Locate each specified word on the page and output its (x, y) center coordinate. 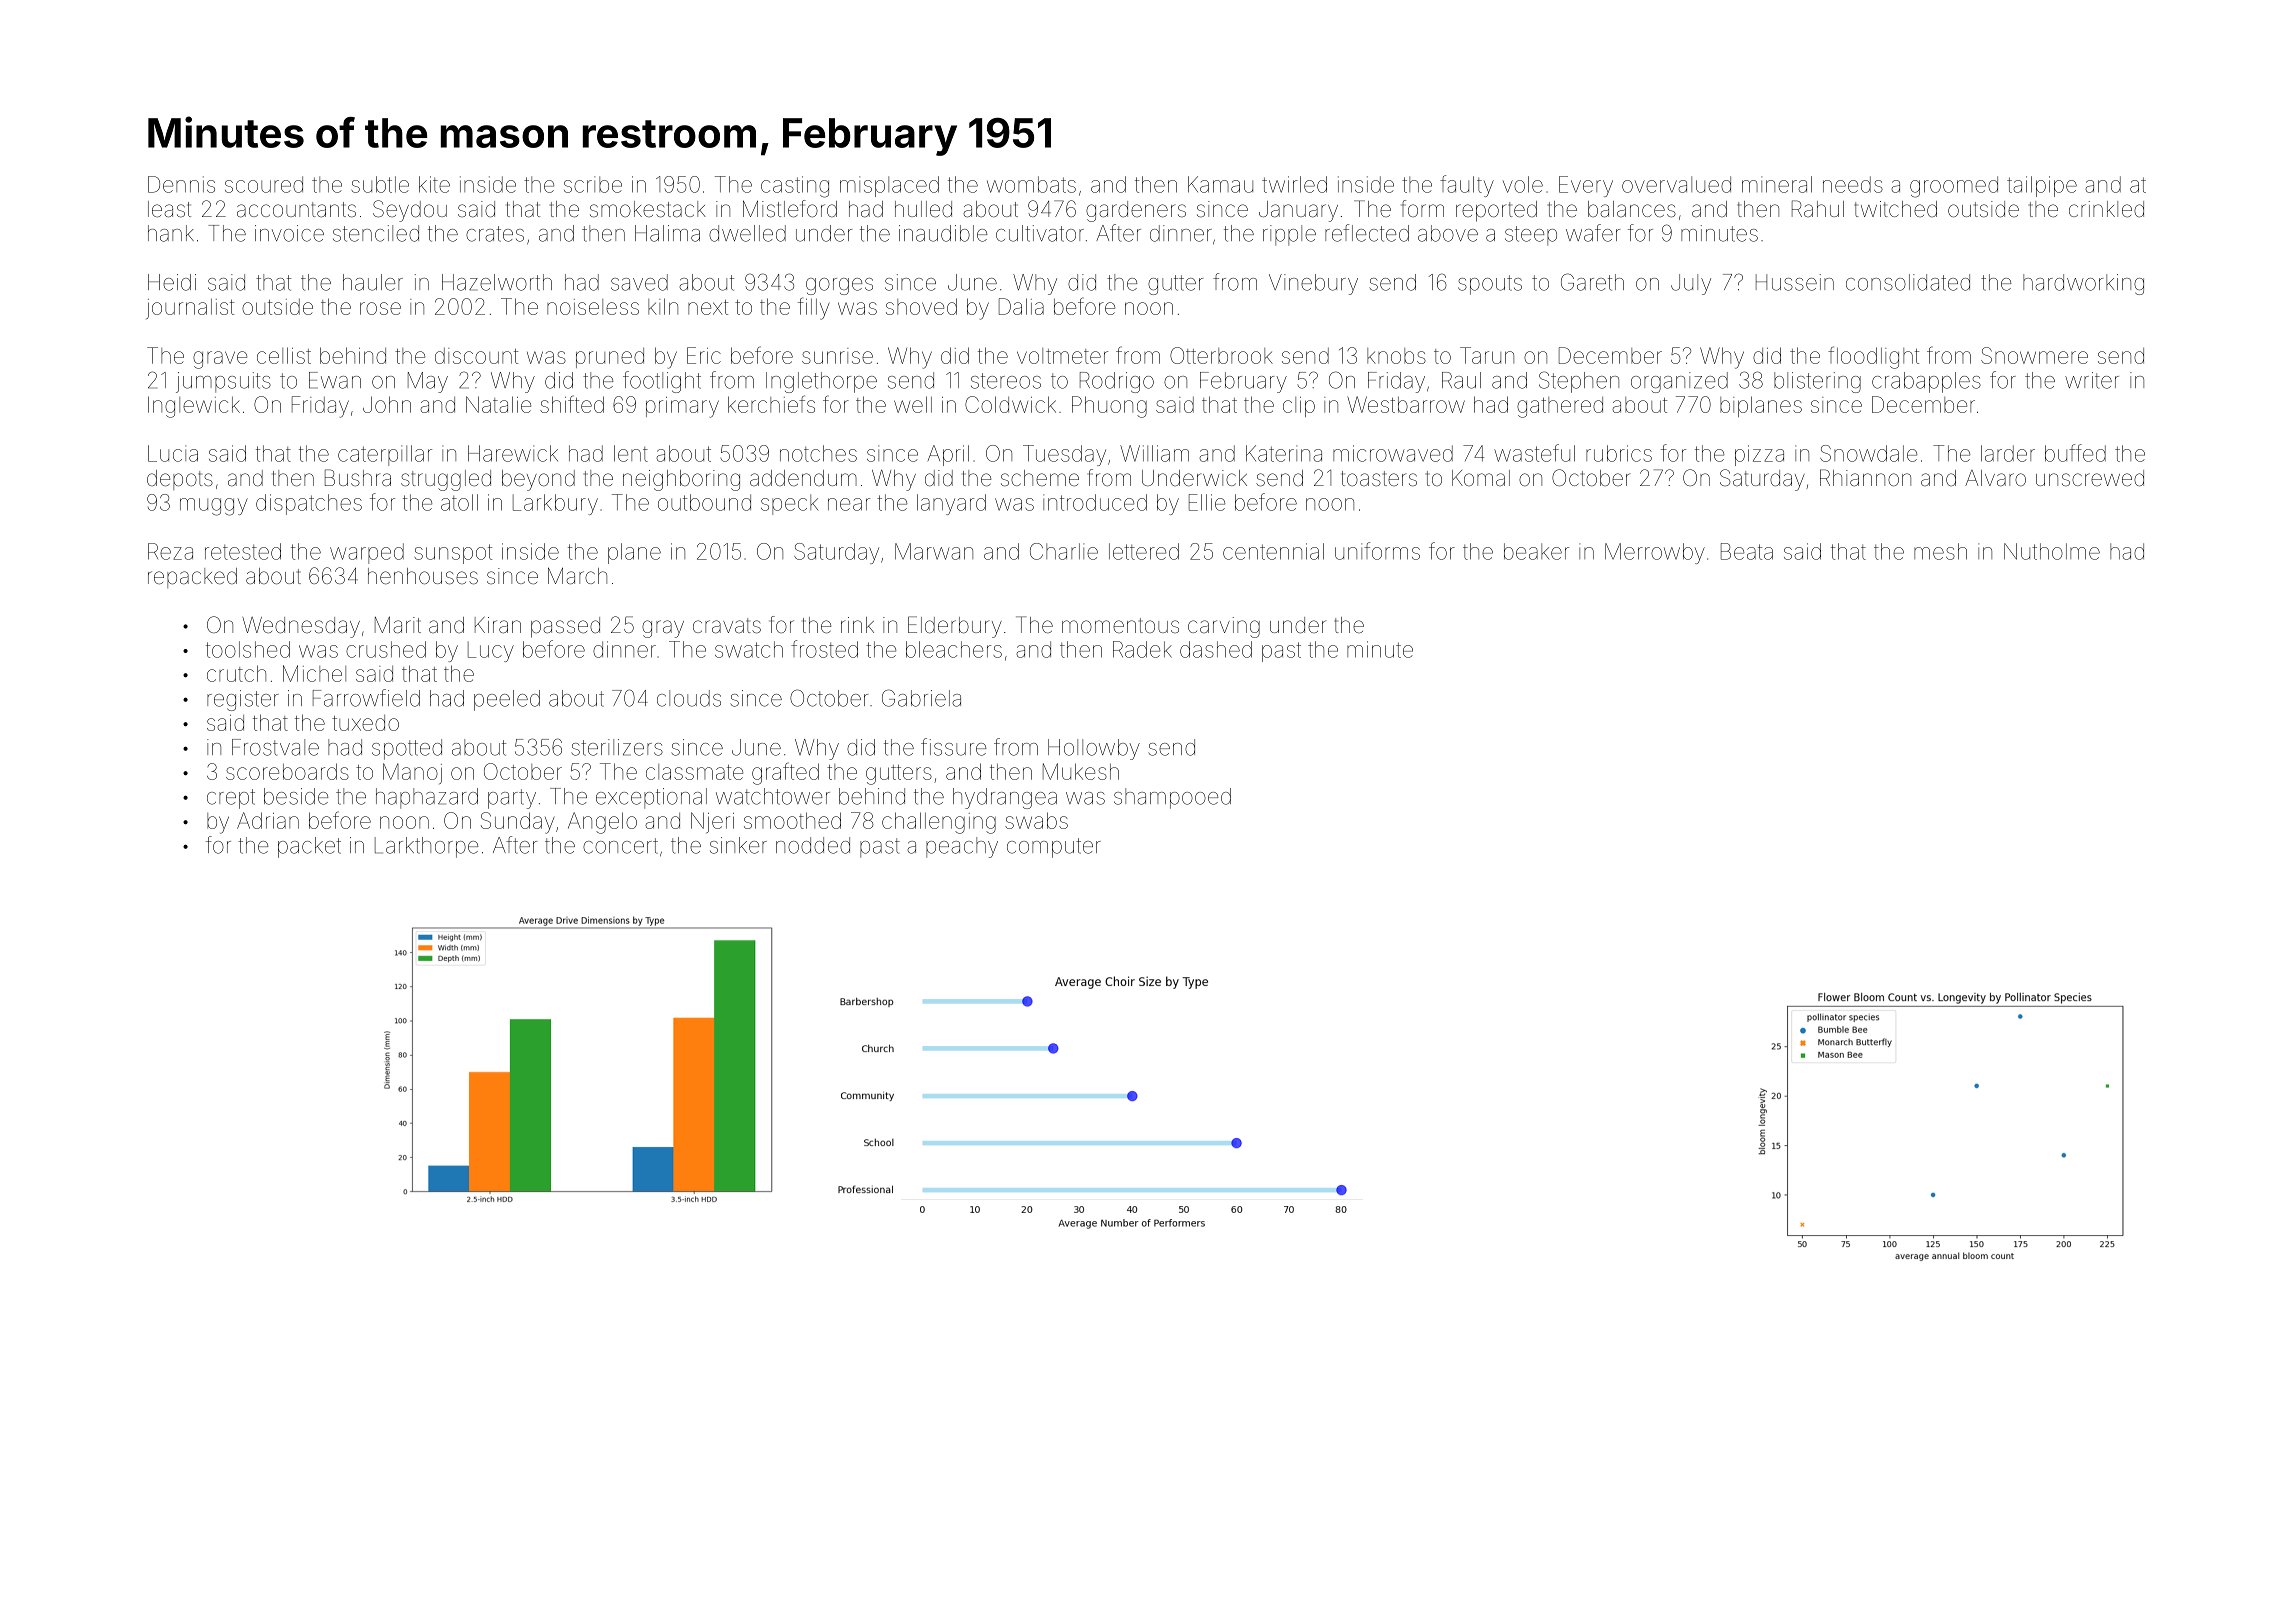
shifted (572, 404)
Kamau (1220, 184)
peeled (507, 700)
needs (1853, 184)
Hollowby (1094, 749)
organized (1679, 382)
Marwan (934, 551)
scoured (264, 184)
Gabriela (921, 698)
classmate (694, 772)
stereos (1006, 381)
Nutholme (2052, 551)
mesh (1940, 551)
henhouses (423, 576)
